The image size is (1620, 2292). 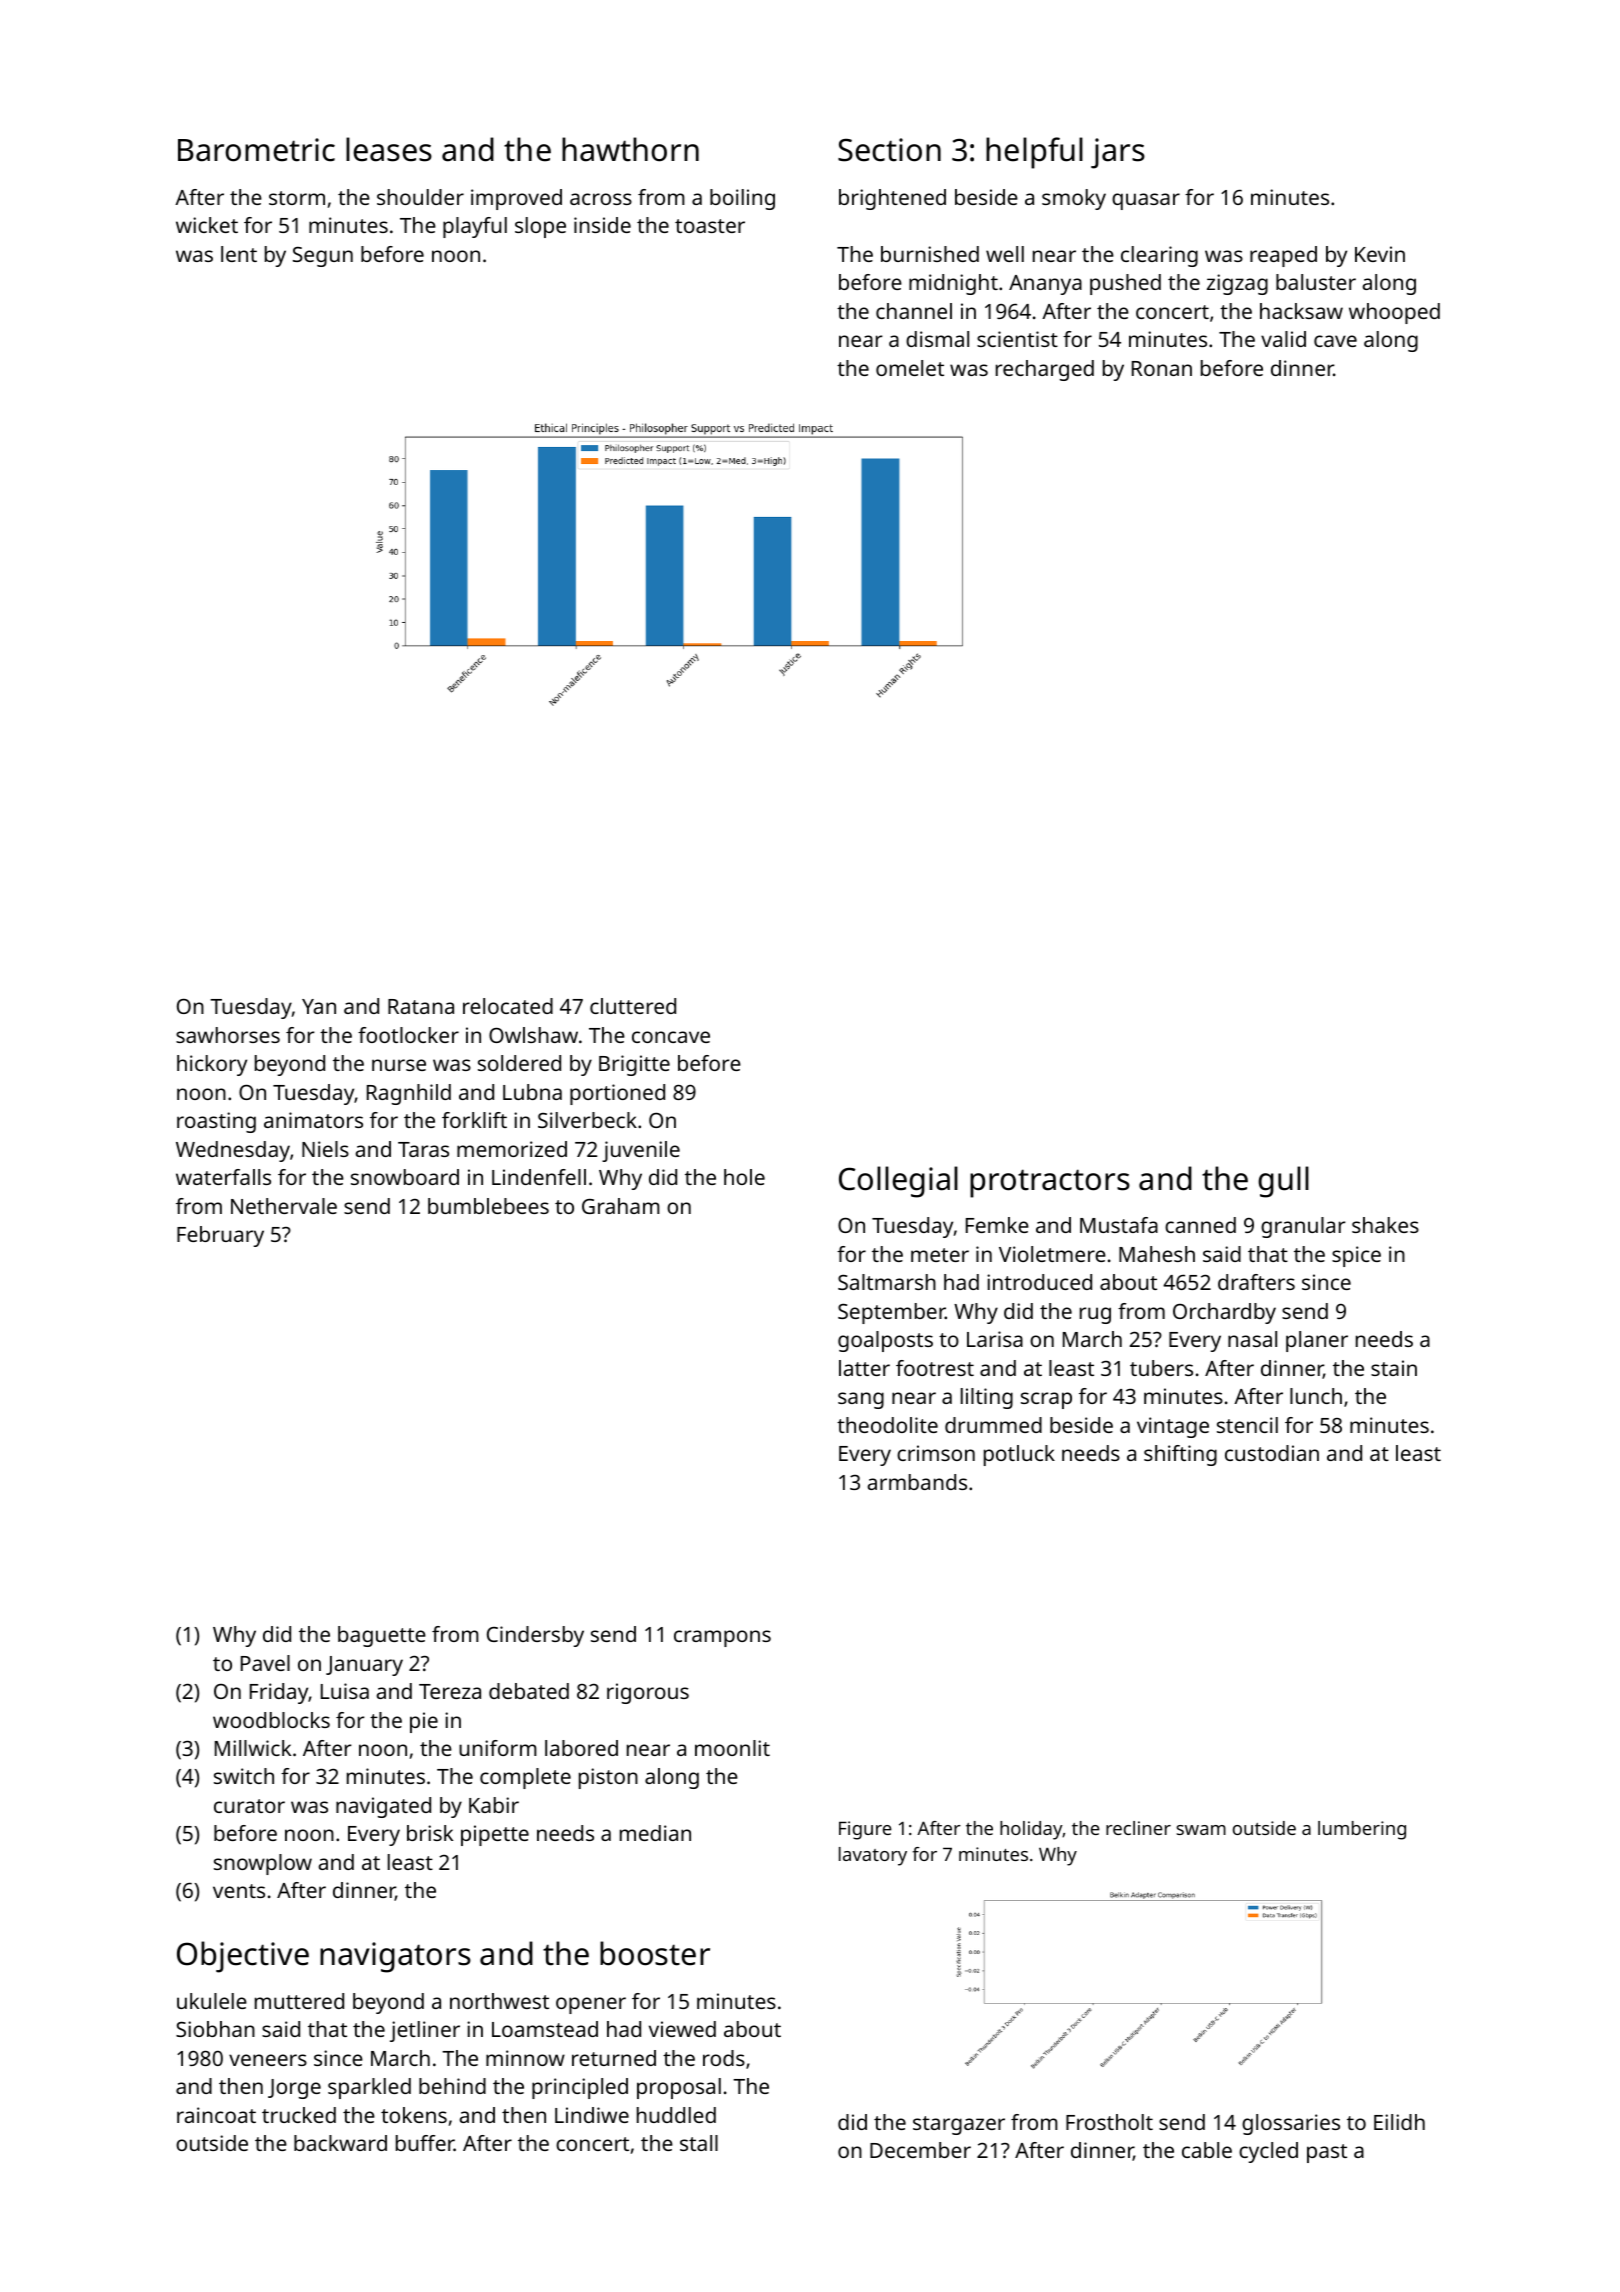 What do you see at coordinates (1399, 2122) in the document?
I see `Eilidh` at bounding box center [1399, 2122].
